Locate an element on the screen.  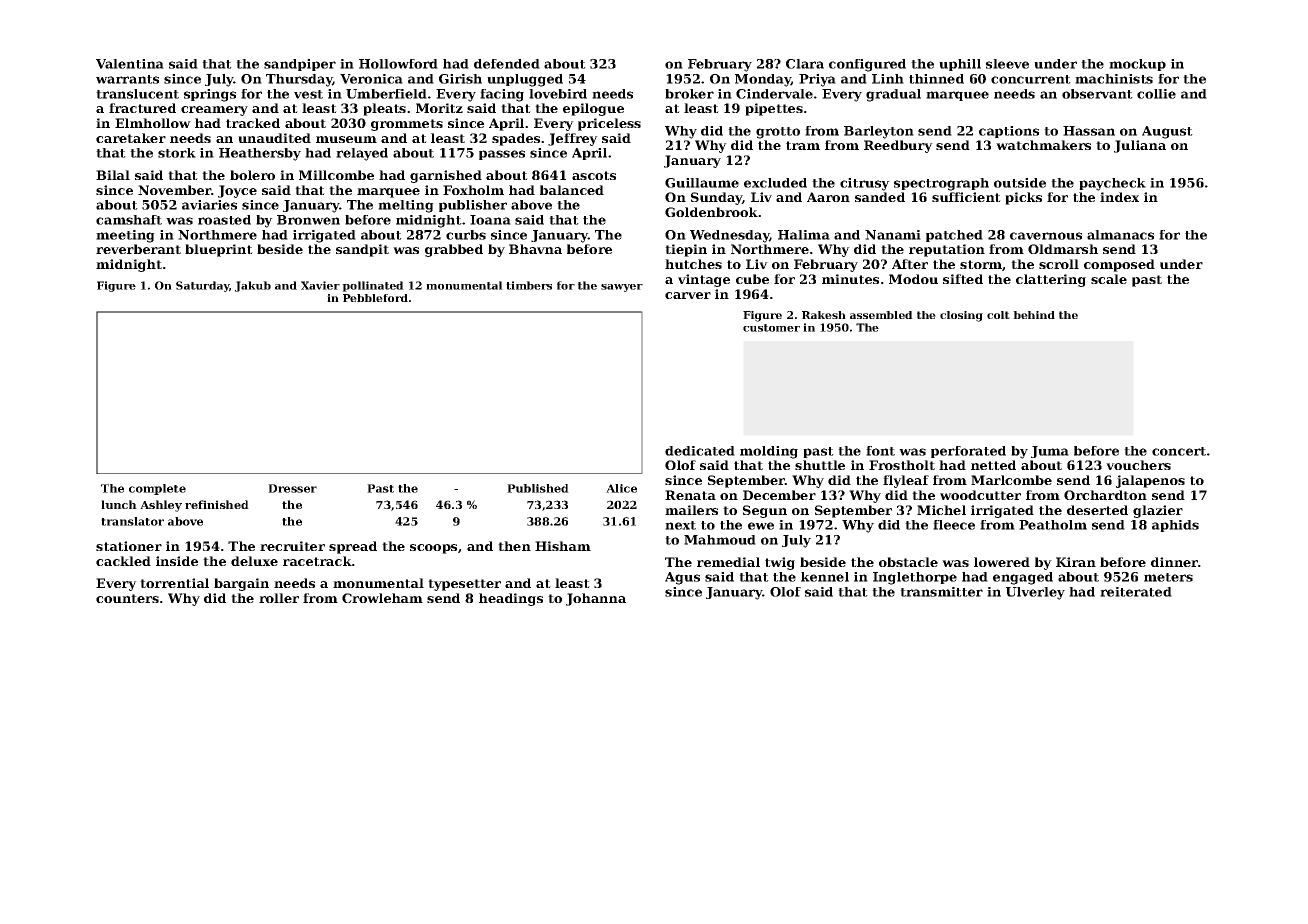
Hollowford is located at coordinates (398, 64).
